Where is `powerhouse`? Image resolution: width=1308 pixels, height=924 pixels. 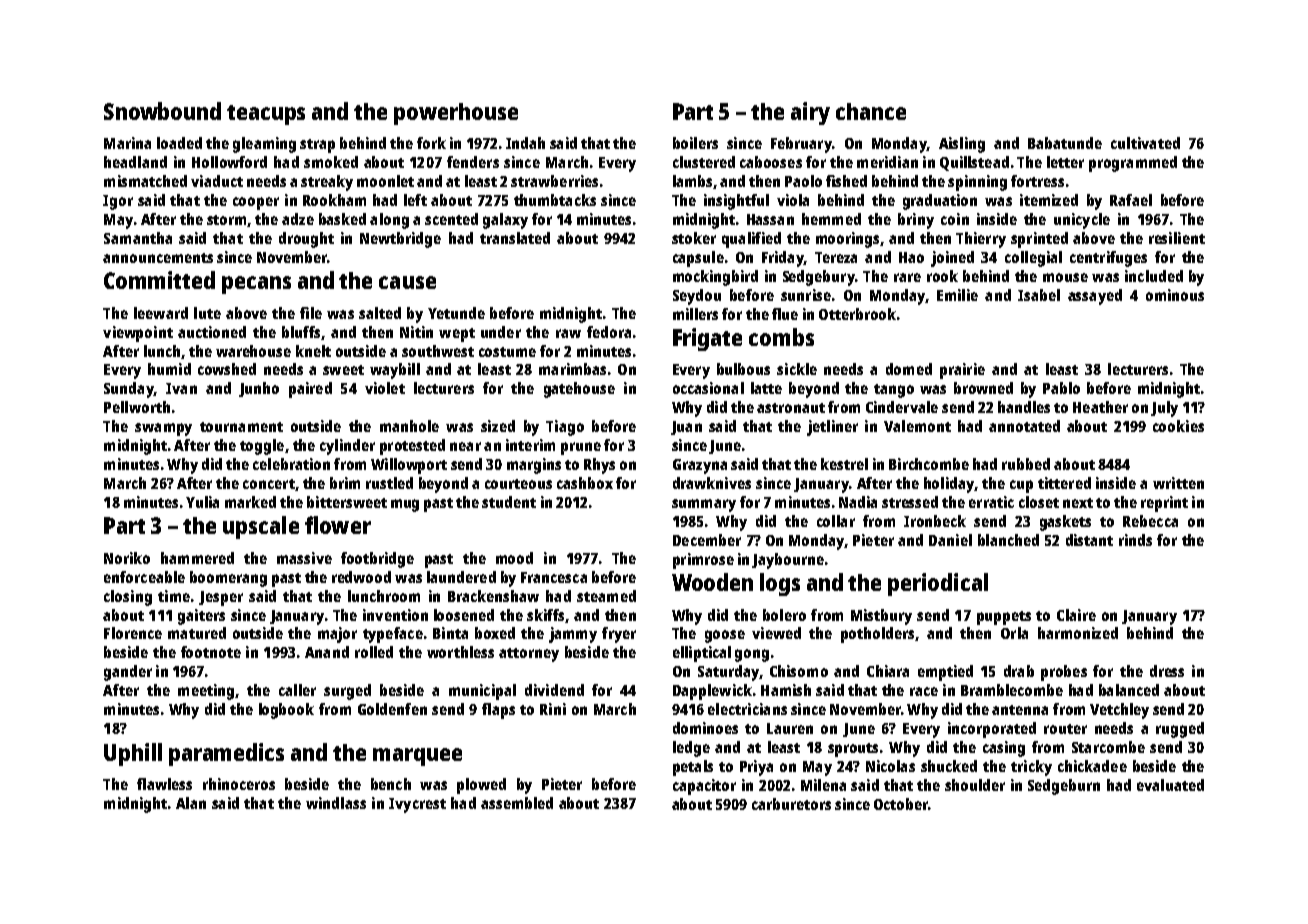
powerhouse is located at coordinates (456, 114).
